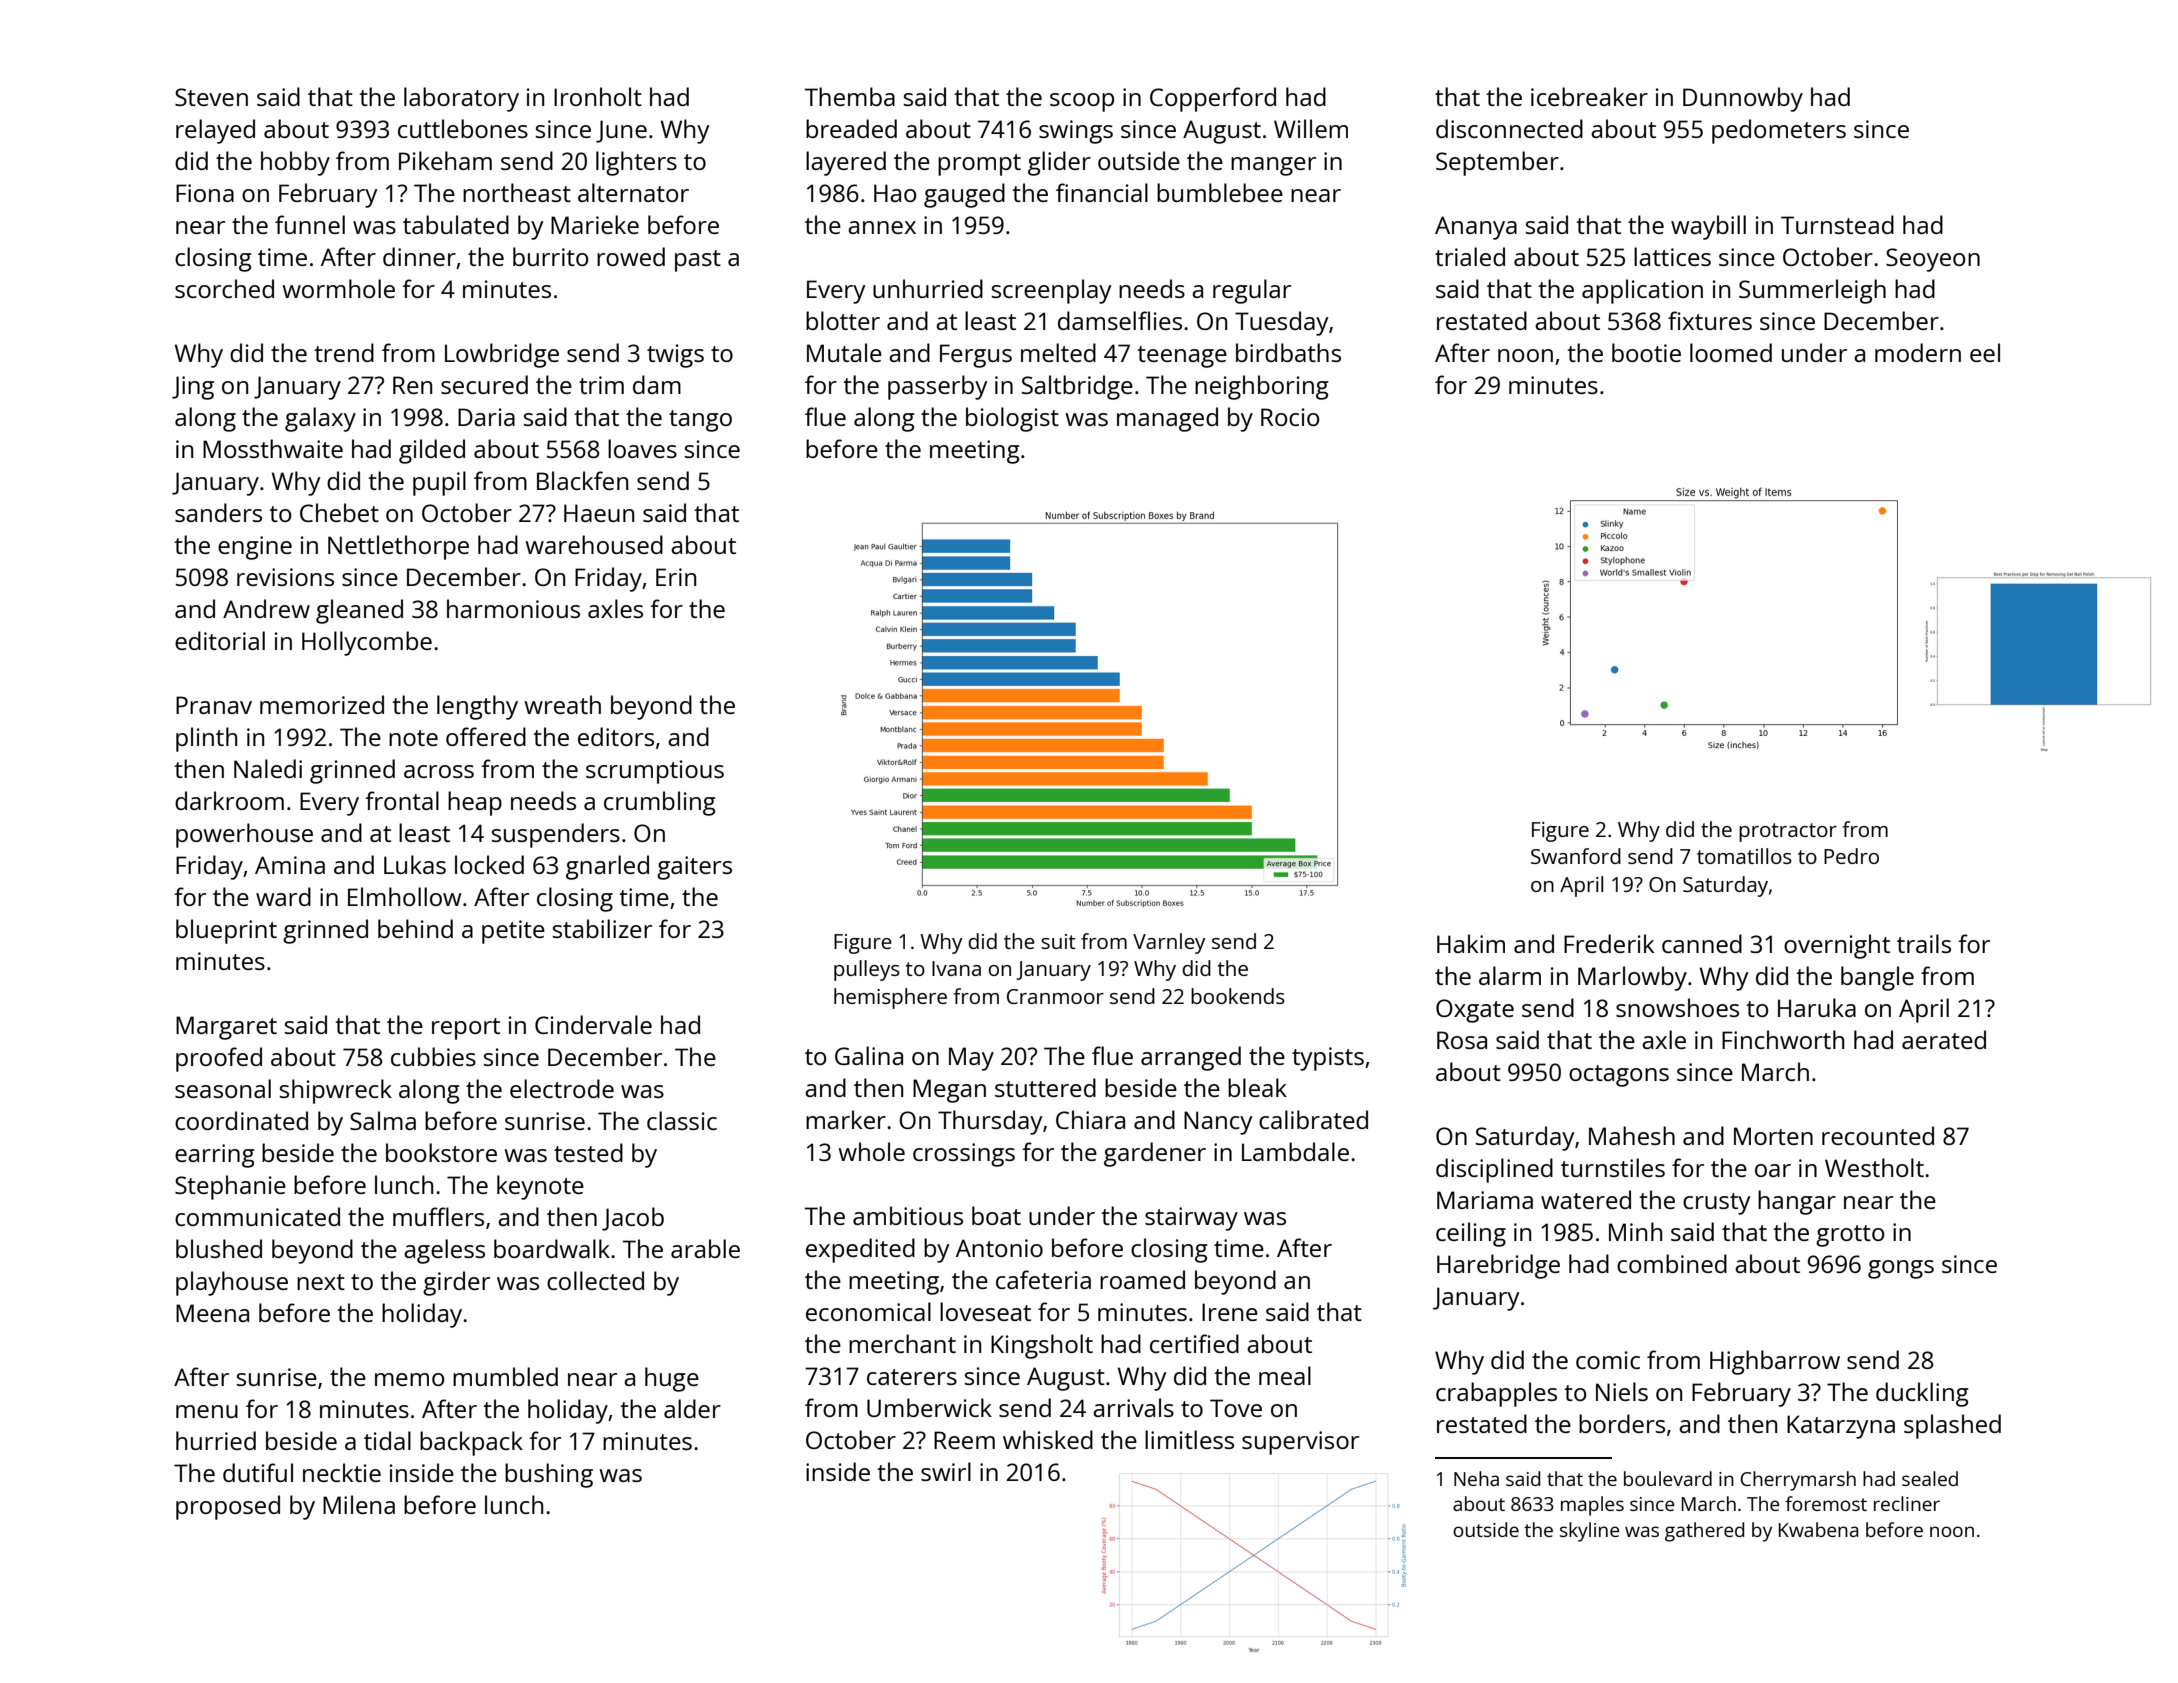  Describe the element at coordinates (214, 705) in the page. I see `Pranav` at that location.
